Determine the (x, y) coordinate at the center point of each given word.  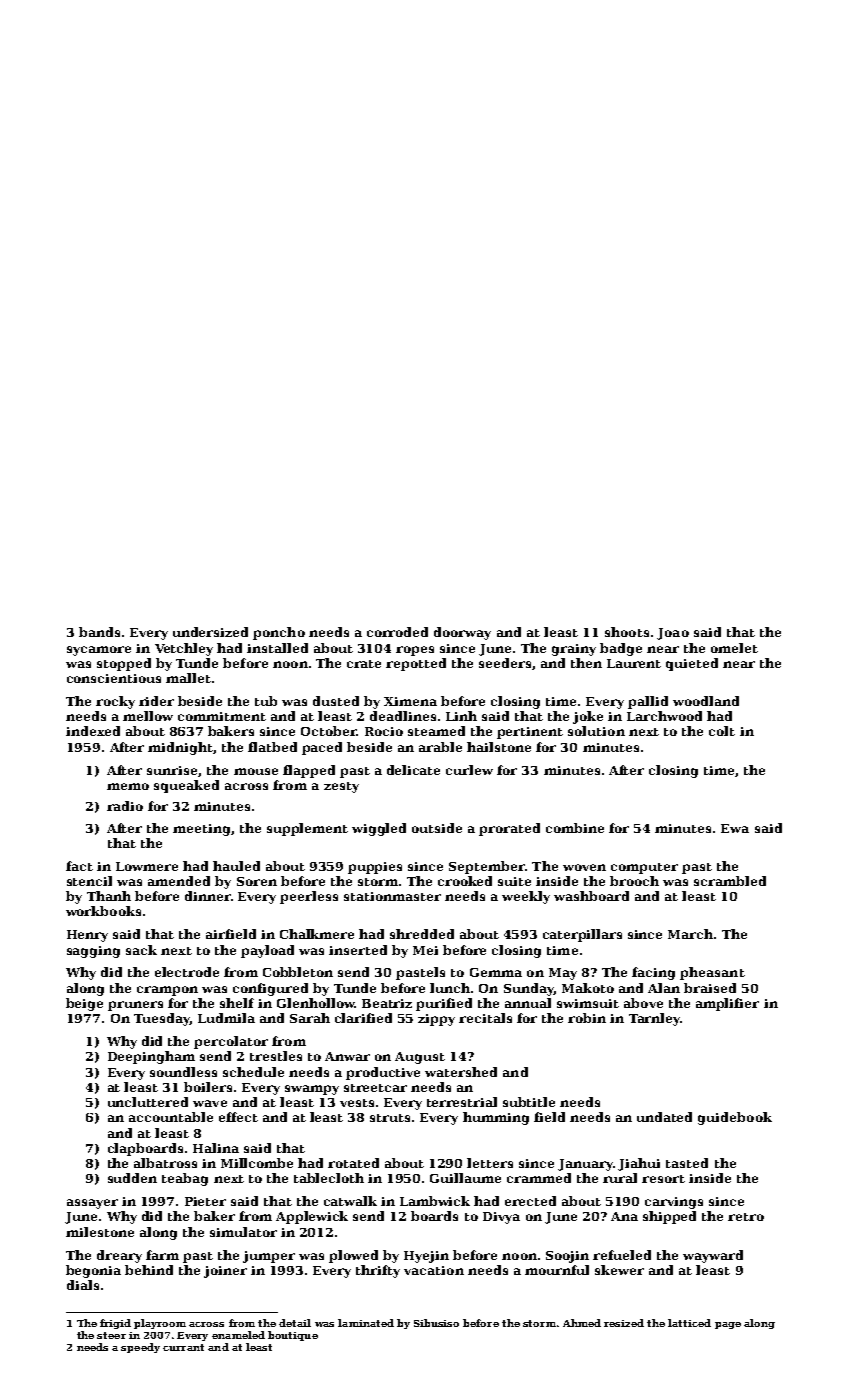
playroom (160, 1324)
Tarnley (654, 1019)
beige (84, 1004)
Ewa (735, 828)
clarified (363, 1018)
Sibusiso (436, 1323)
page (728, 1325)
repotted (416, 664)
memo (128, 786)
